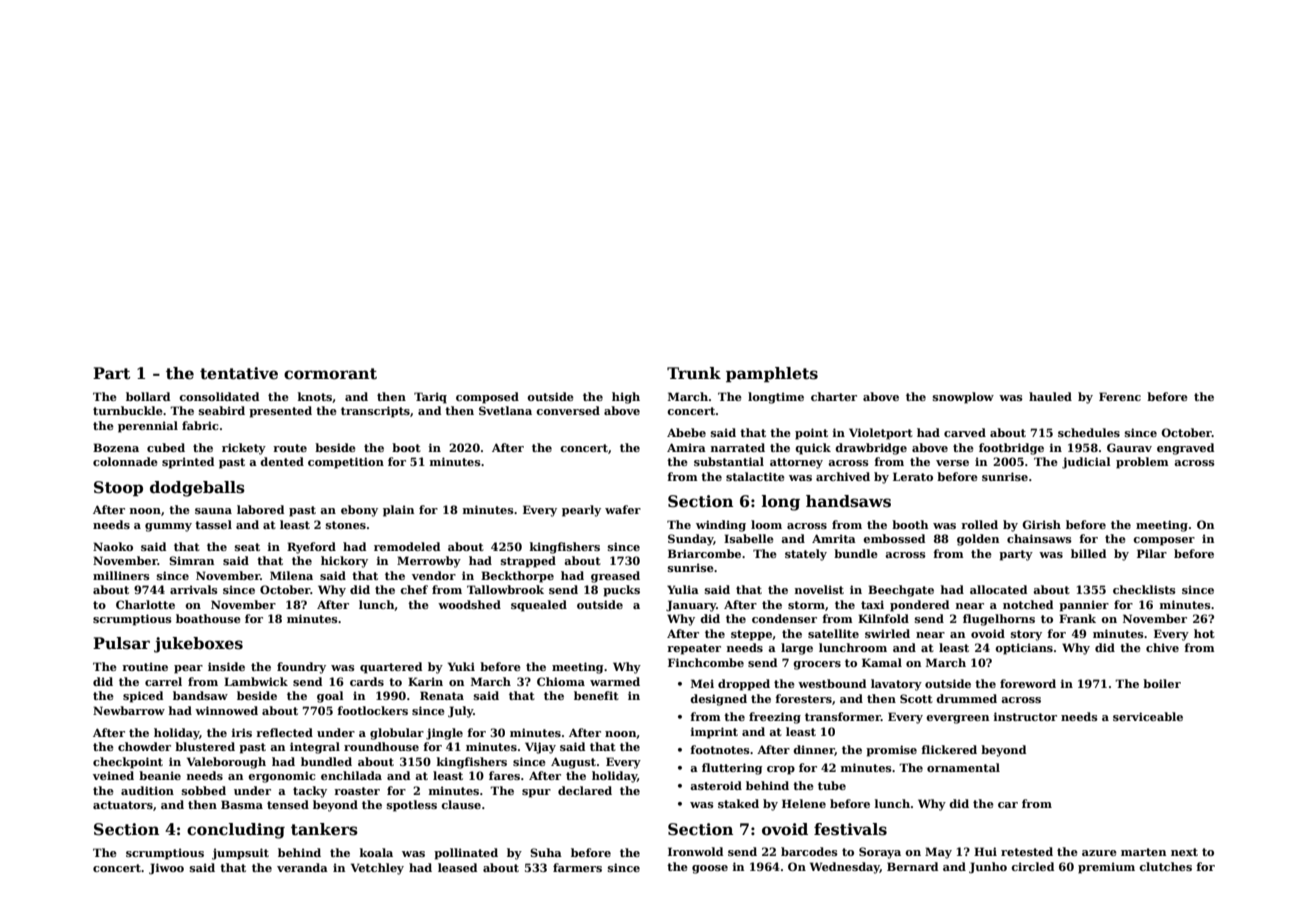 Image resolution: width=1308 pixels, height=924 pixels. I want to click on Trunk, so click(694, 373).
